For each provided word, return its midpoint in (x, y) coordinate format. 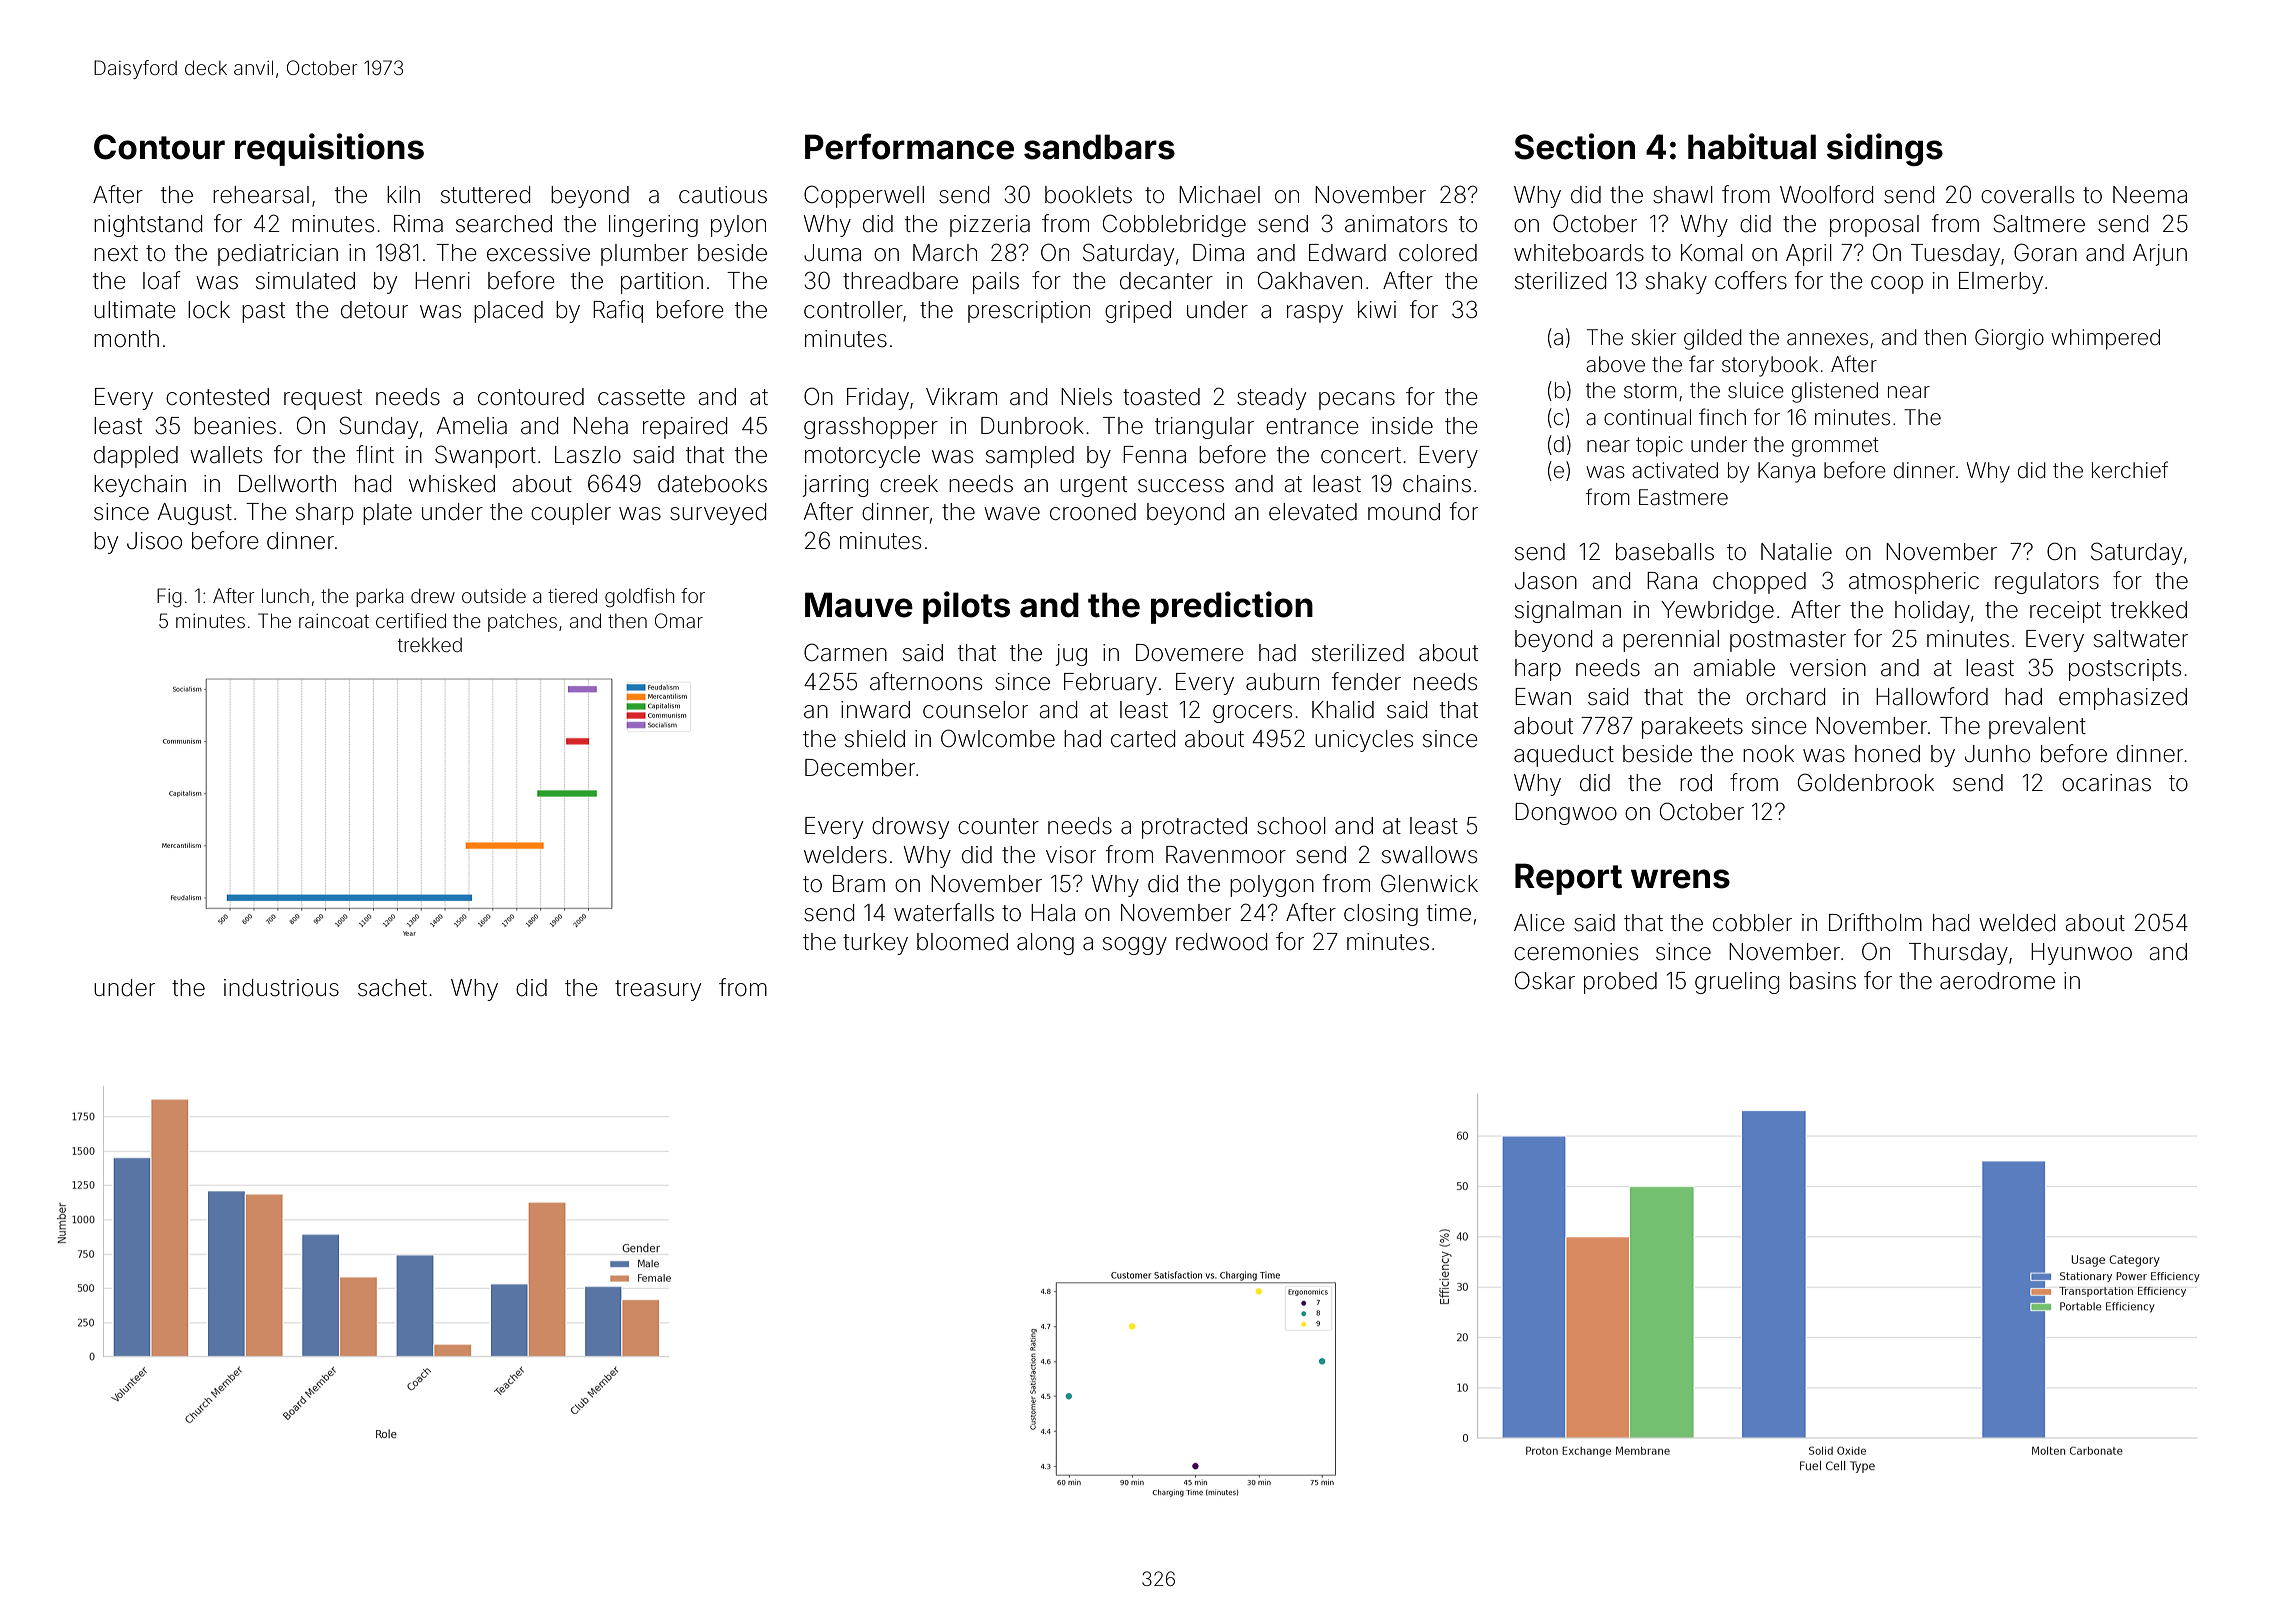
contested (217, 397)
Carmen (845, 652)
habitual (1752, 146)
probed (1620, 983)
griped (1138, 312)
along (1045, 944)
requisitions (329, 149)
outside (494, 596)
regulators (2047, 583)
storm (1650, 390)
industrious (281, 988)
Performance (909, 146)
